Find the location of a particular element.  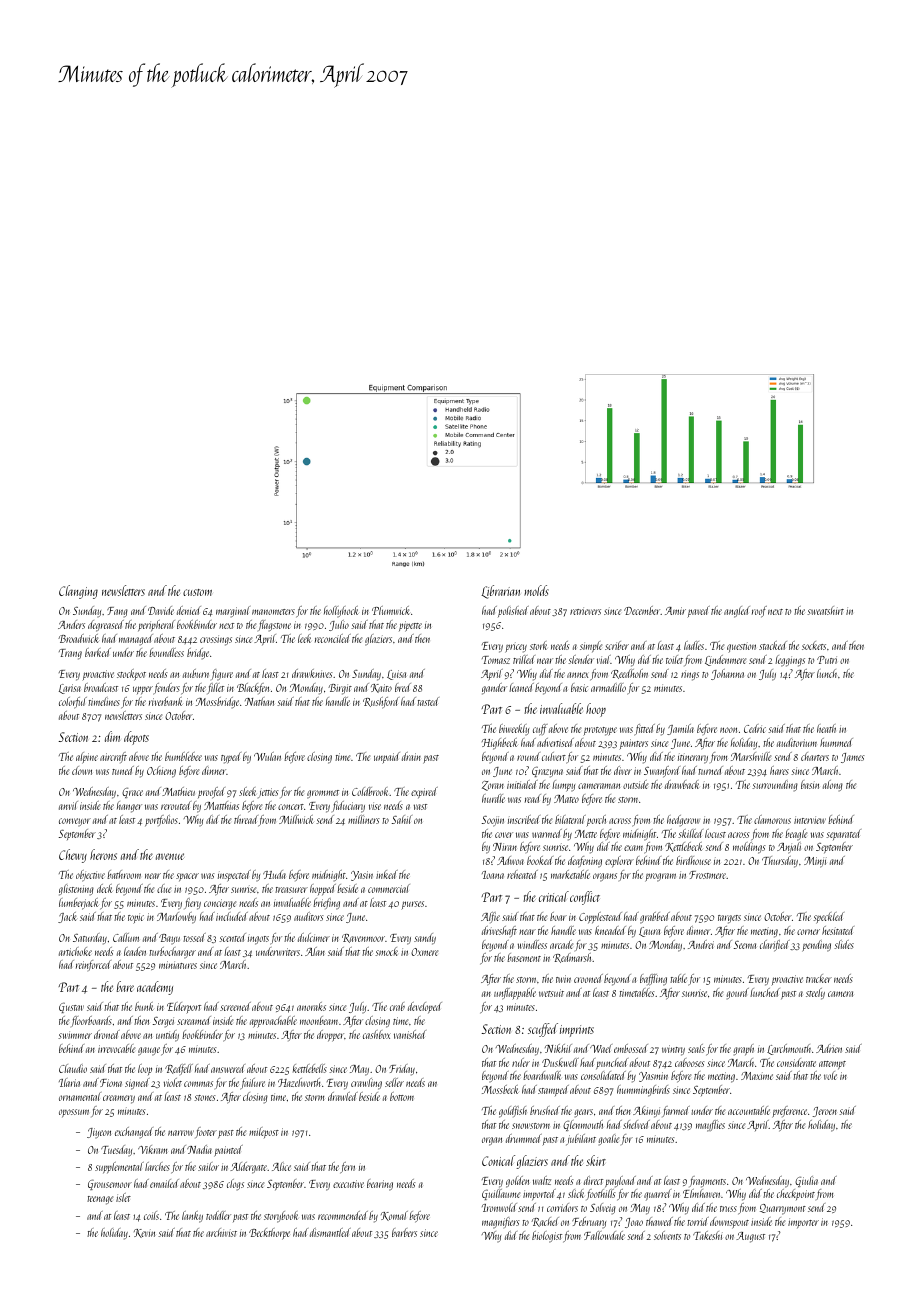

Jiyeon is located at coordinates (99, 1133).
